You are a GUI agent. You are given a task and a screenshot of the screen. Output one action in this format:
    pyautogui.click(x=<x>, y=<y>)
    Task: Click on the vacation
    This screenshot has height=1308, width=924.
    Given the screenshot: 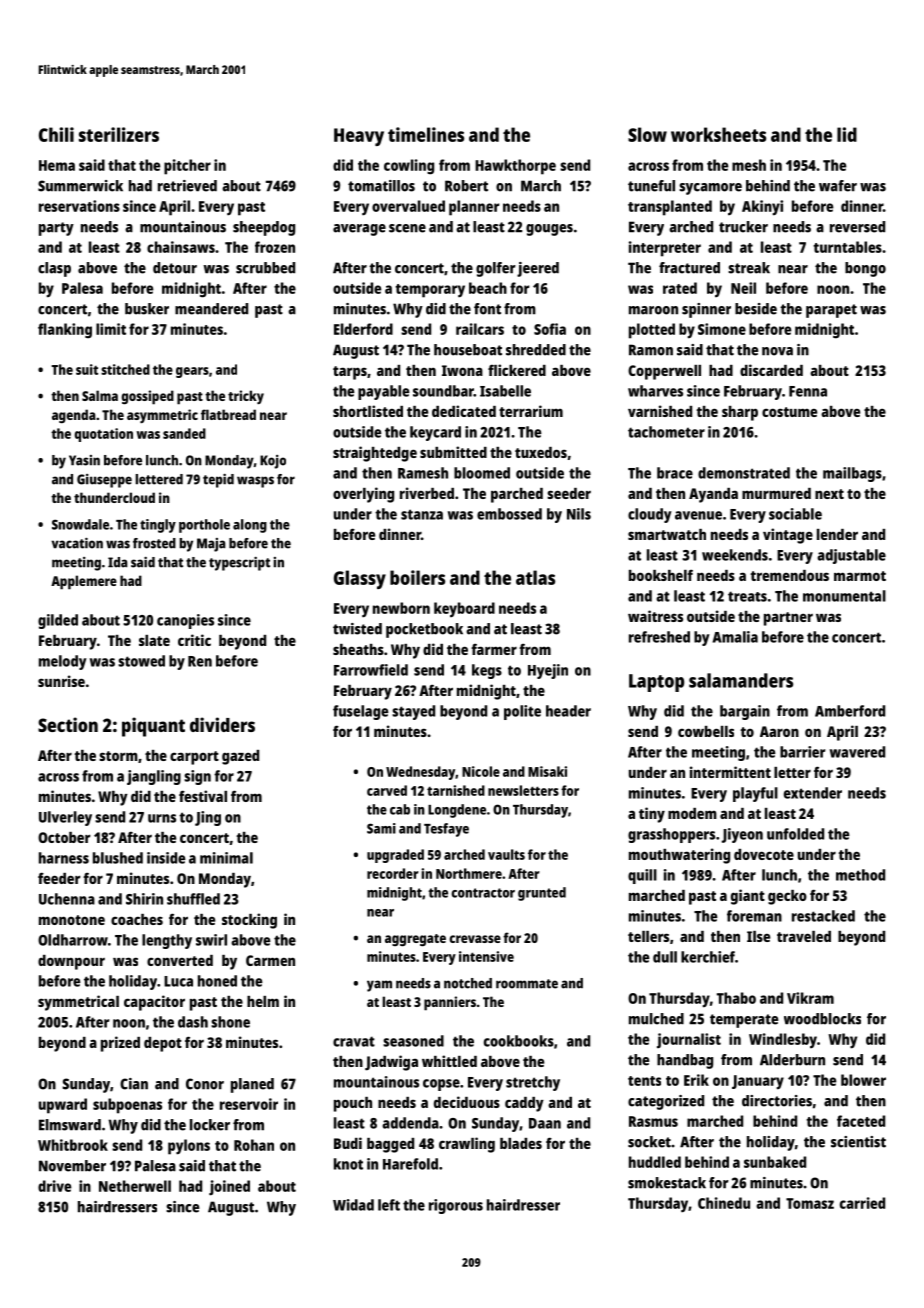 What is the action you would take?
    pyautogui.click(x=77, y=543)
